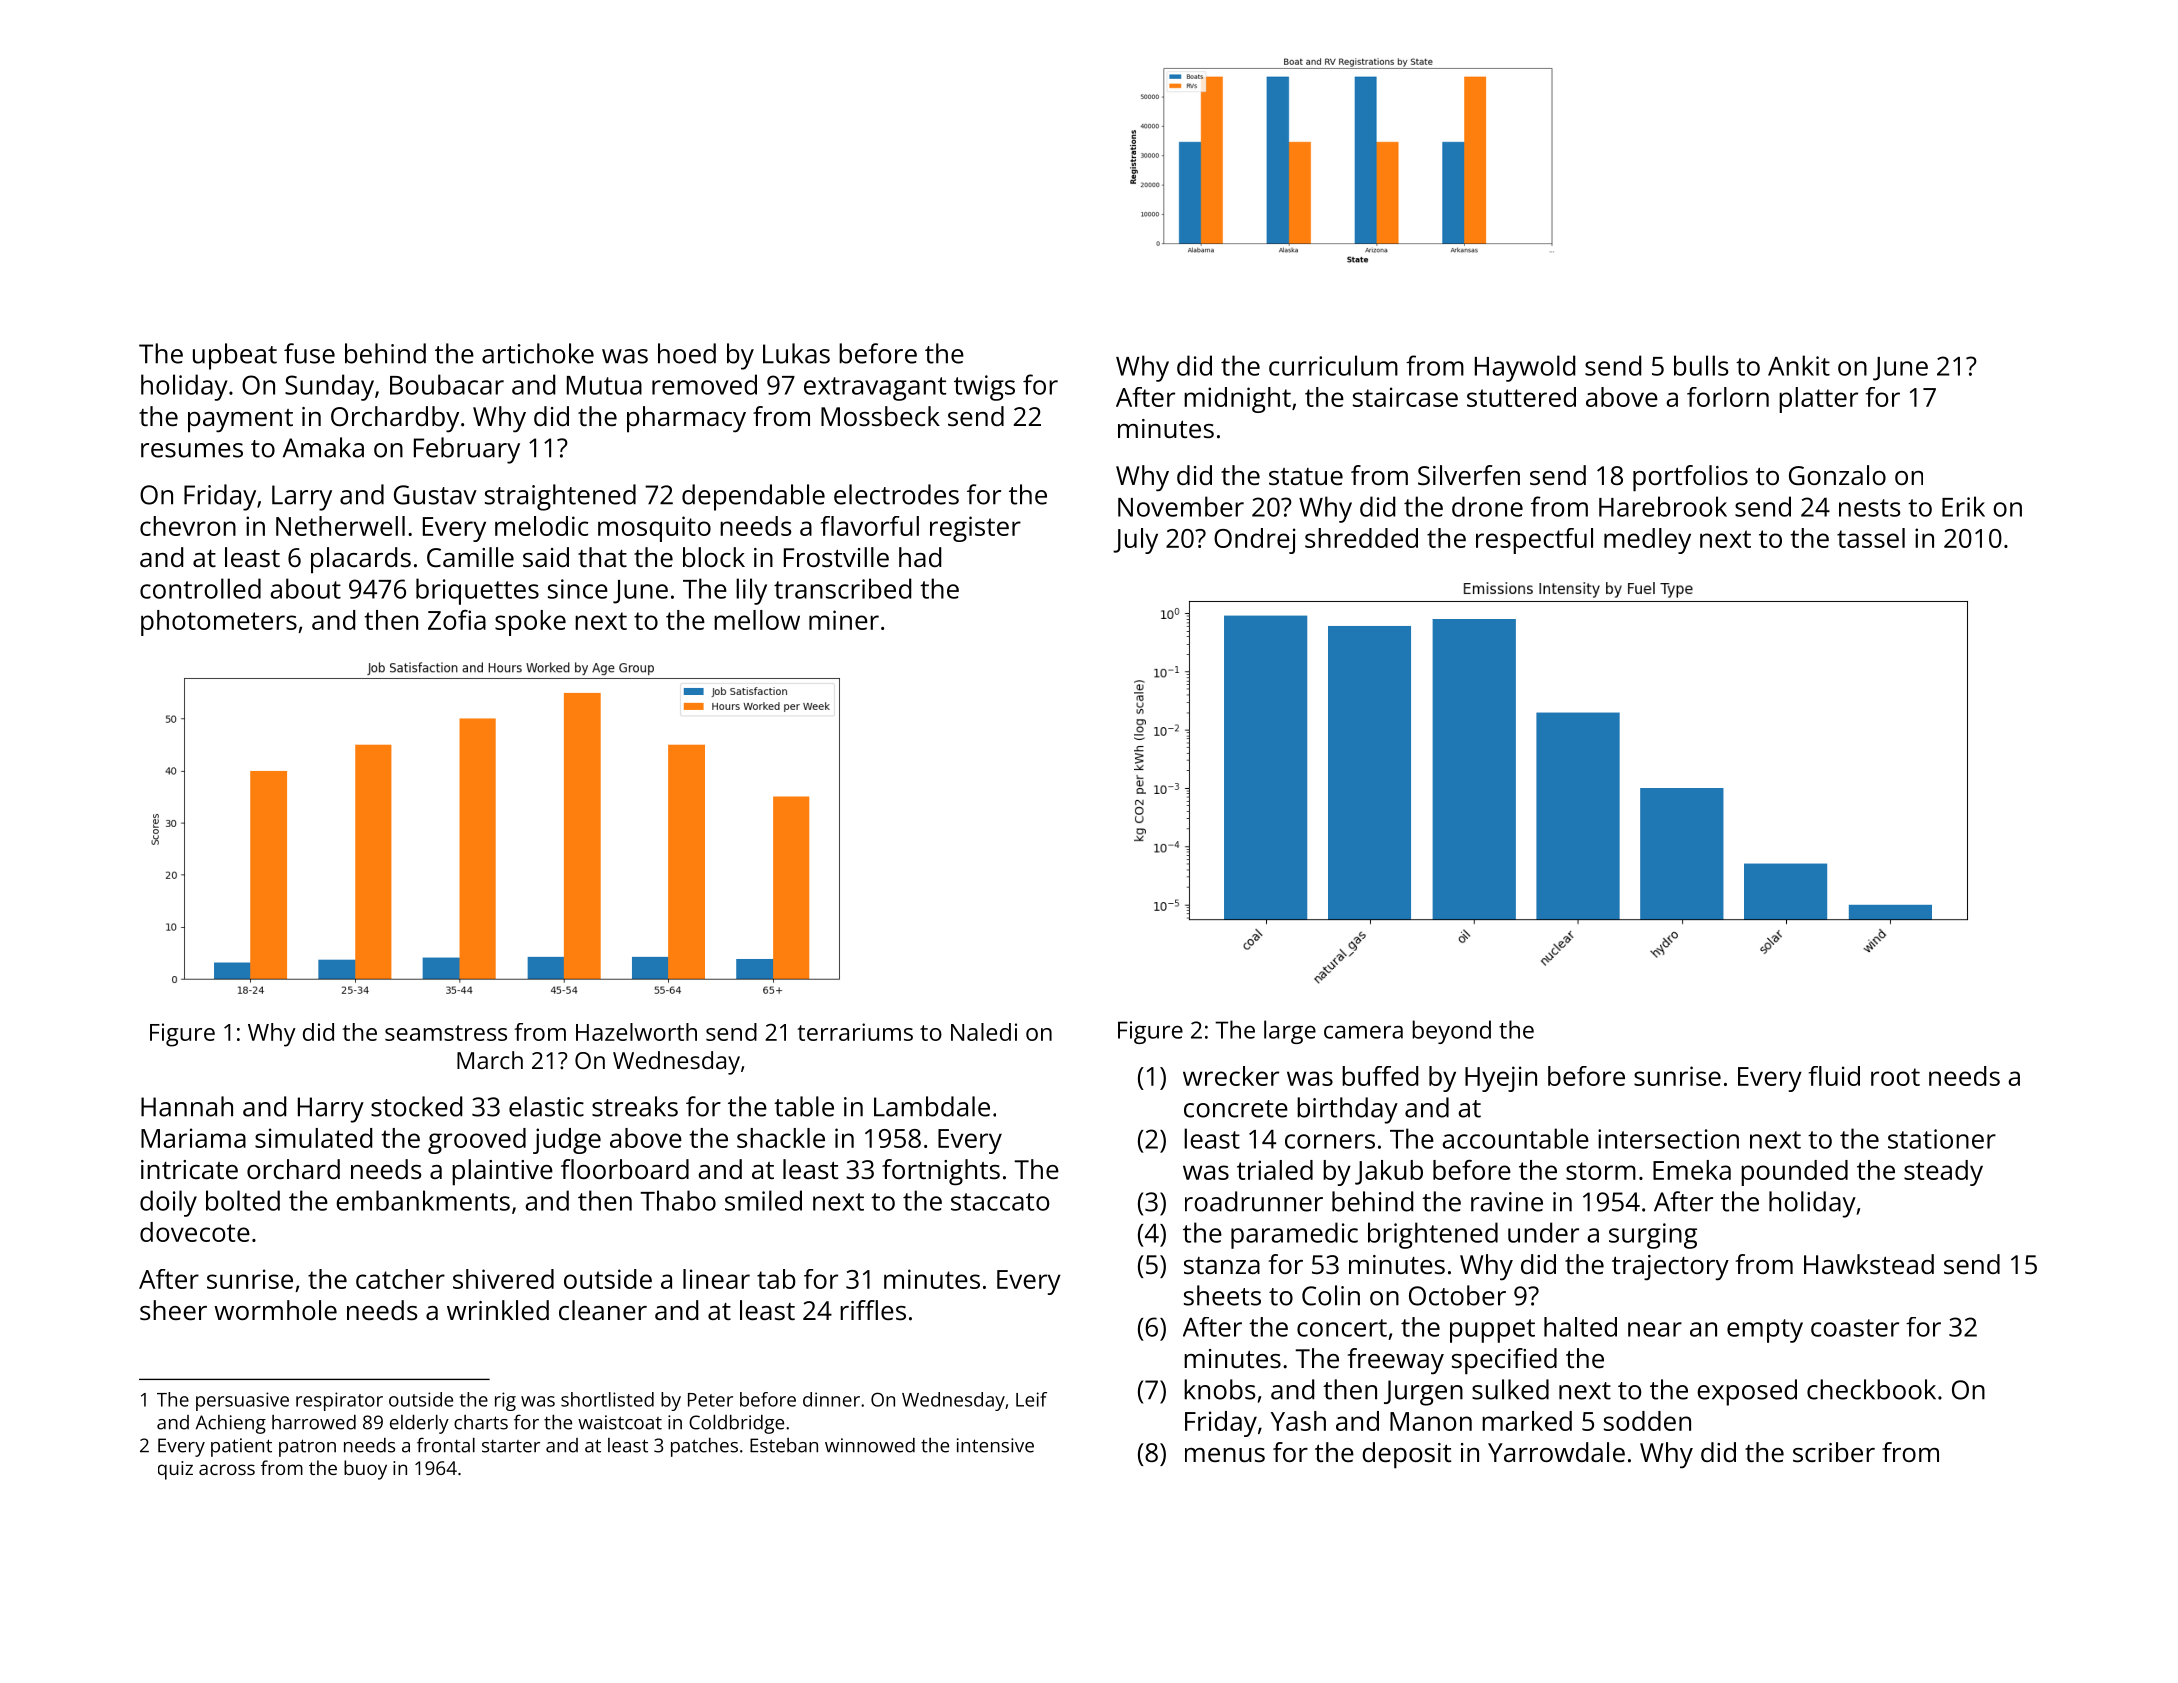 The height and width of the screenshot is (1683, 2178). I want to click on payment, so click(240, 421).
